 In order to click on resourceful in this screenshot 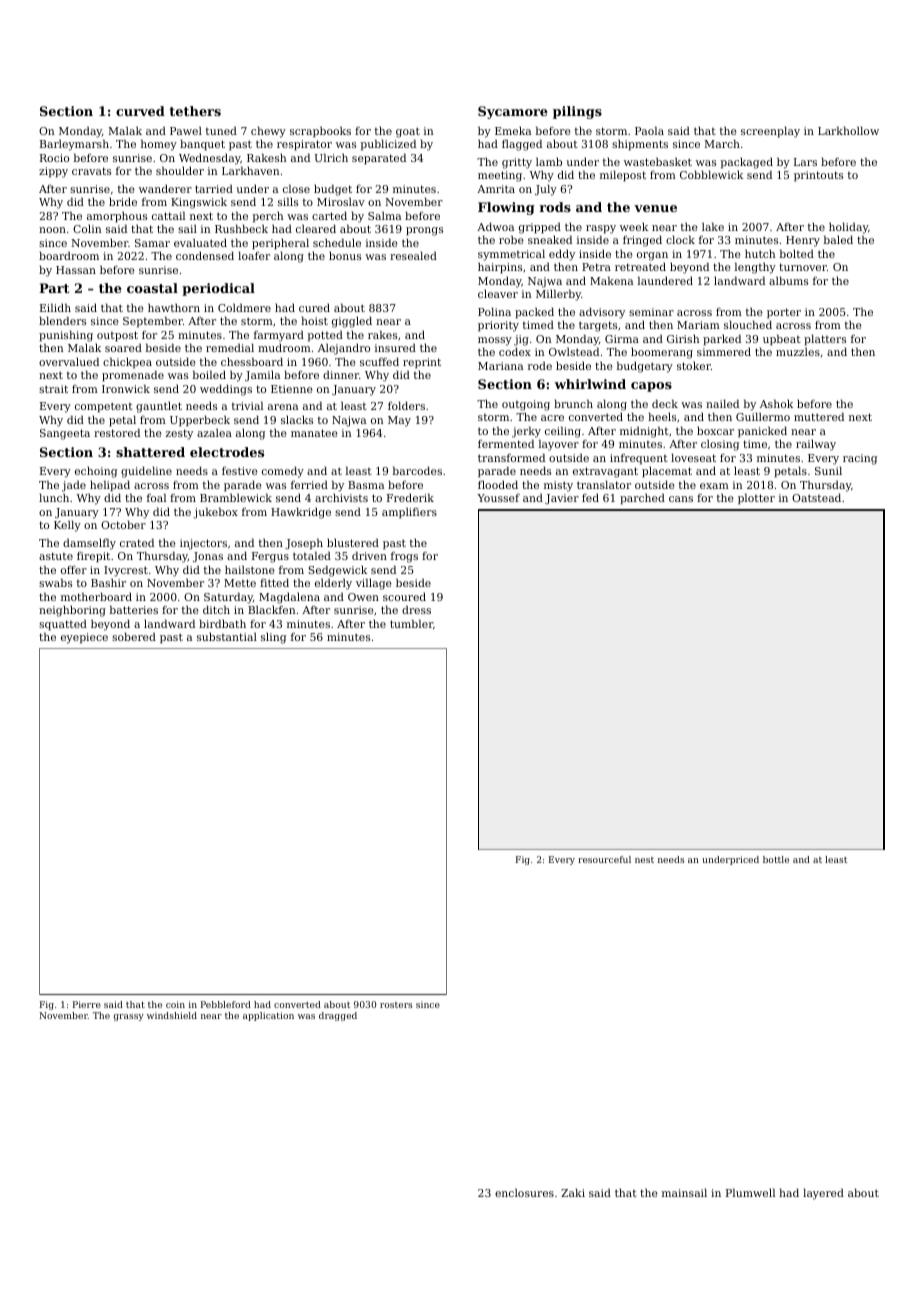, I will do `click(604, 859)`.
